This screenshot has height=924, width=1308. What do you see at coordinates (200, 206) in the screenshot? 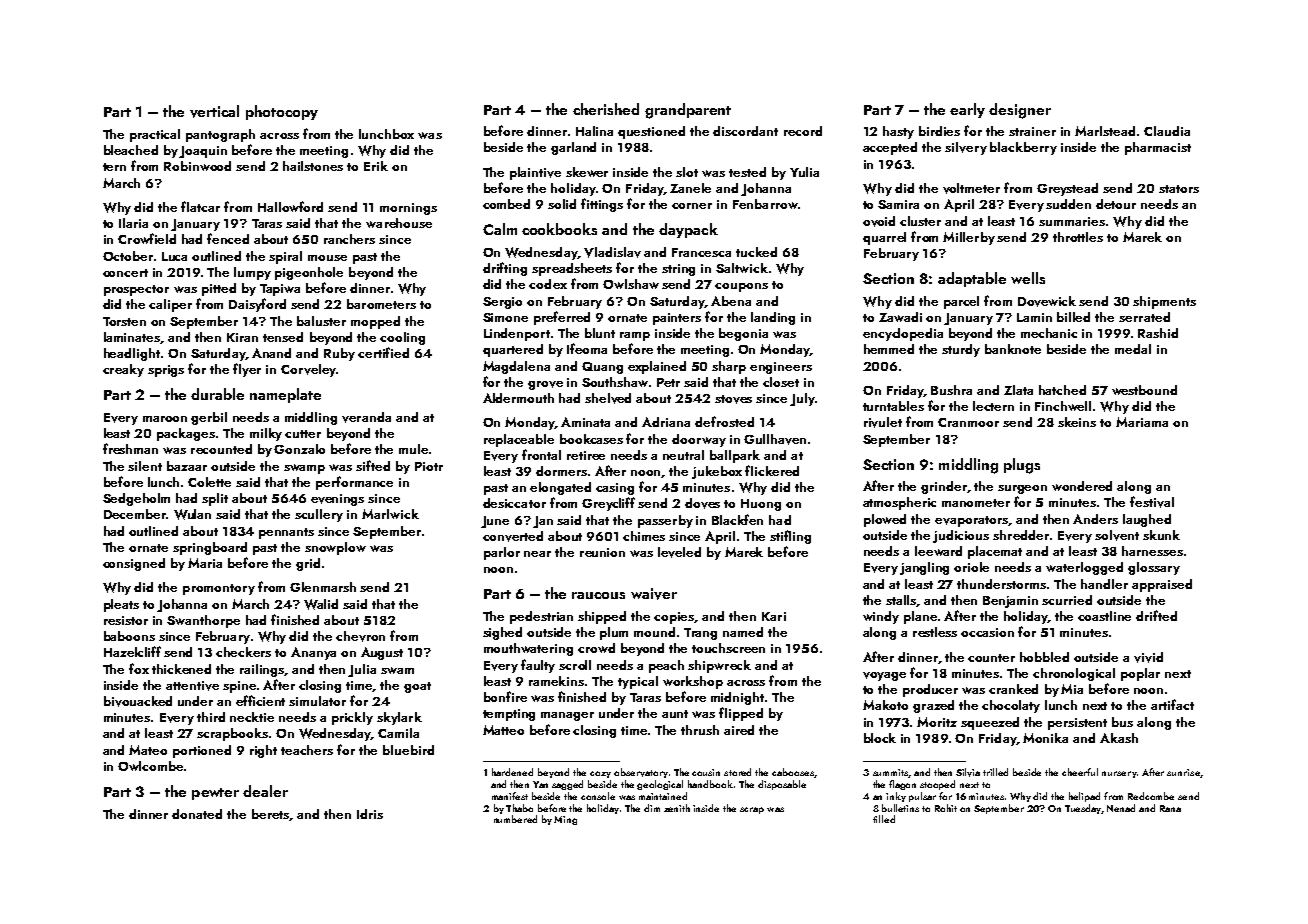
I see `flatcar` at bounding box center [200, 206].
